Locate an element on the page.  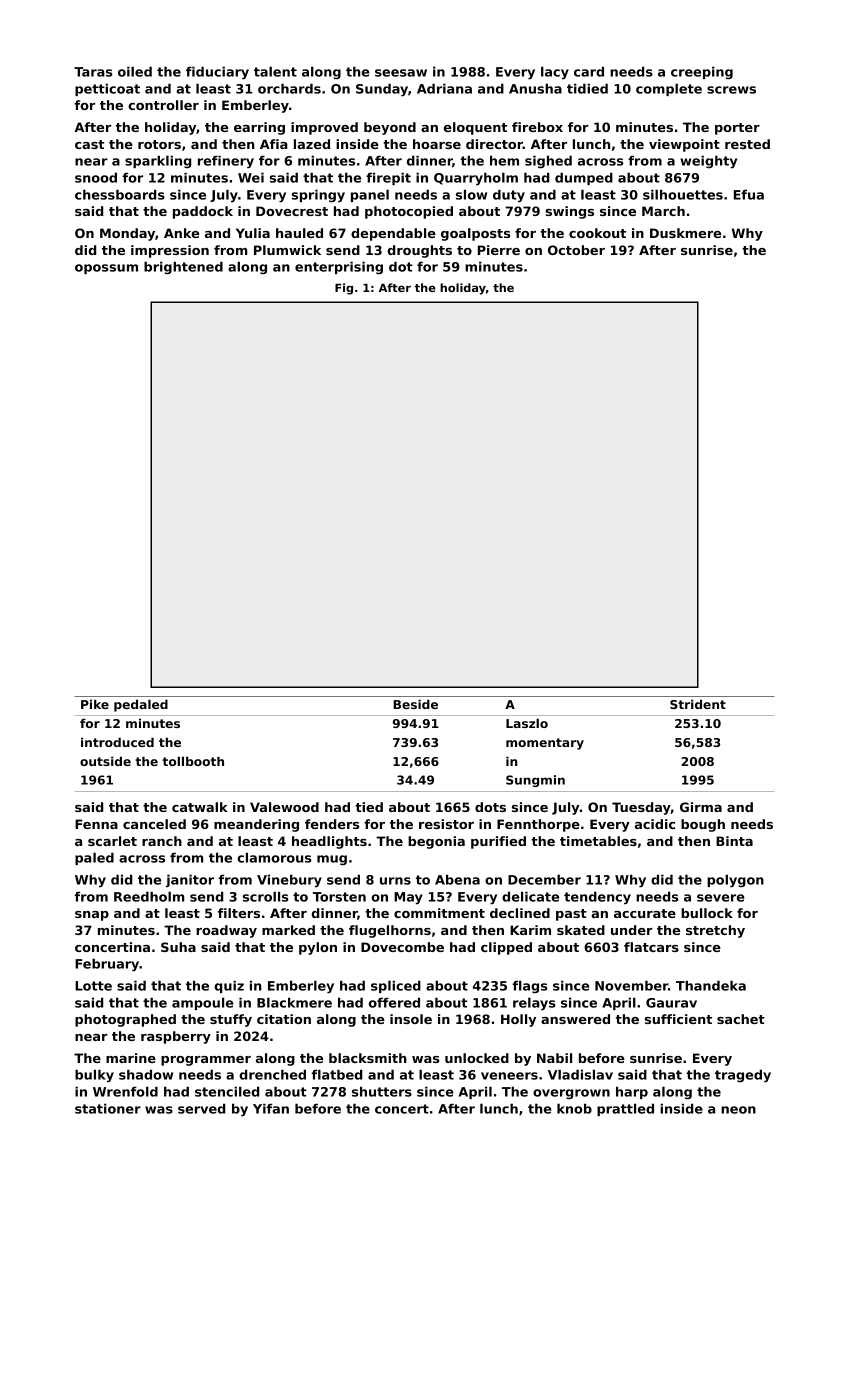
Beside is located at coordinates (415, 704).
